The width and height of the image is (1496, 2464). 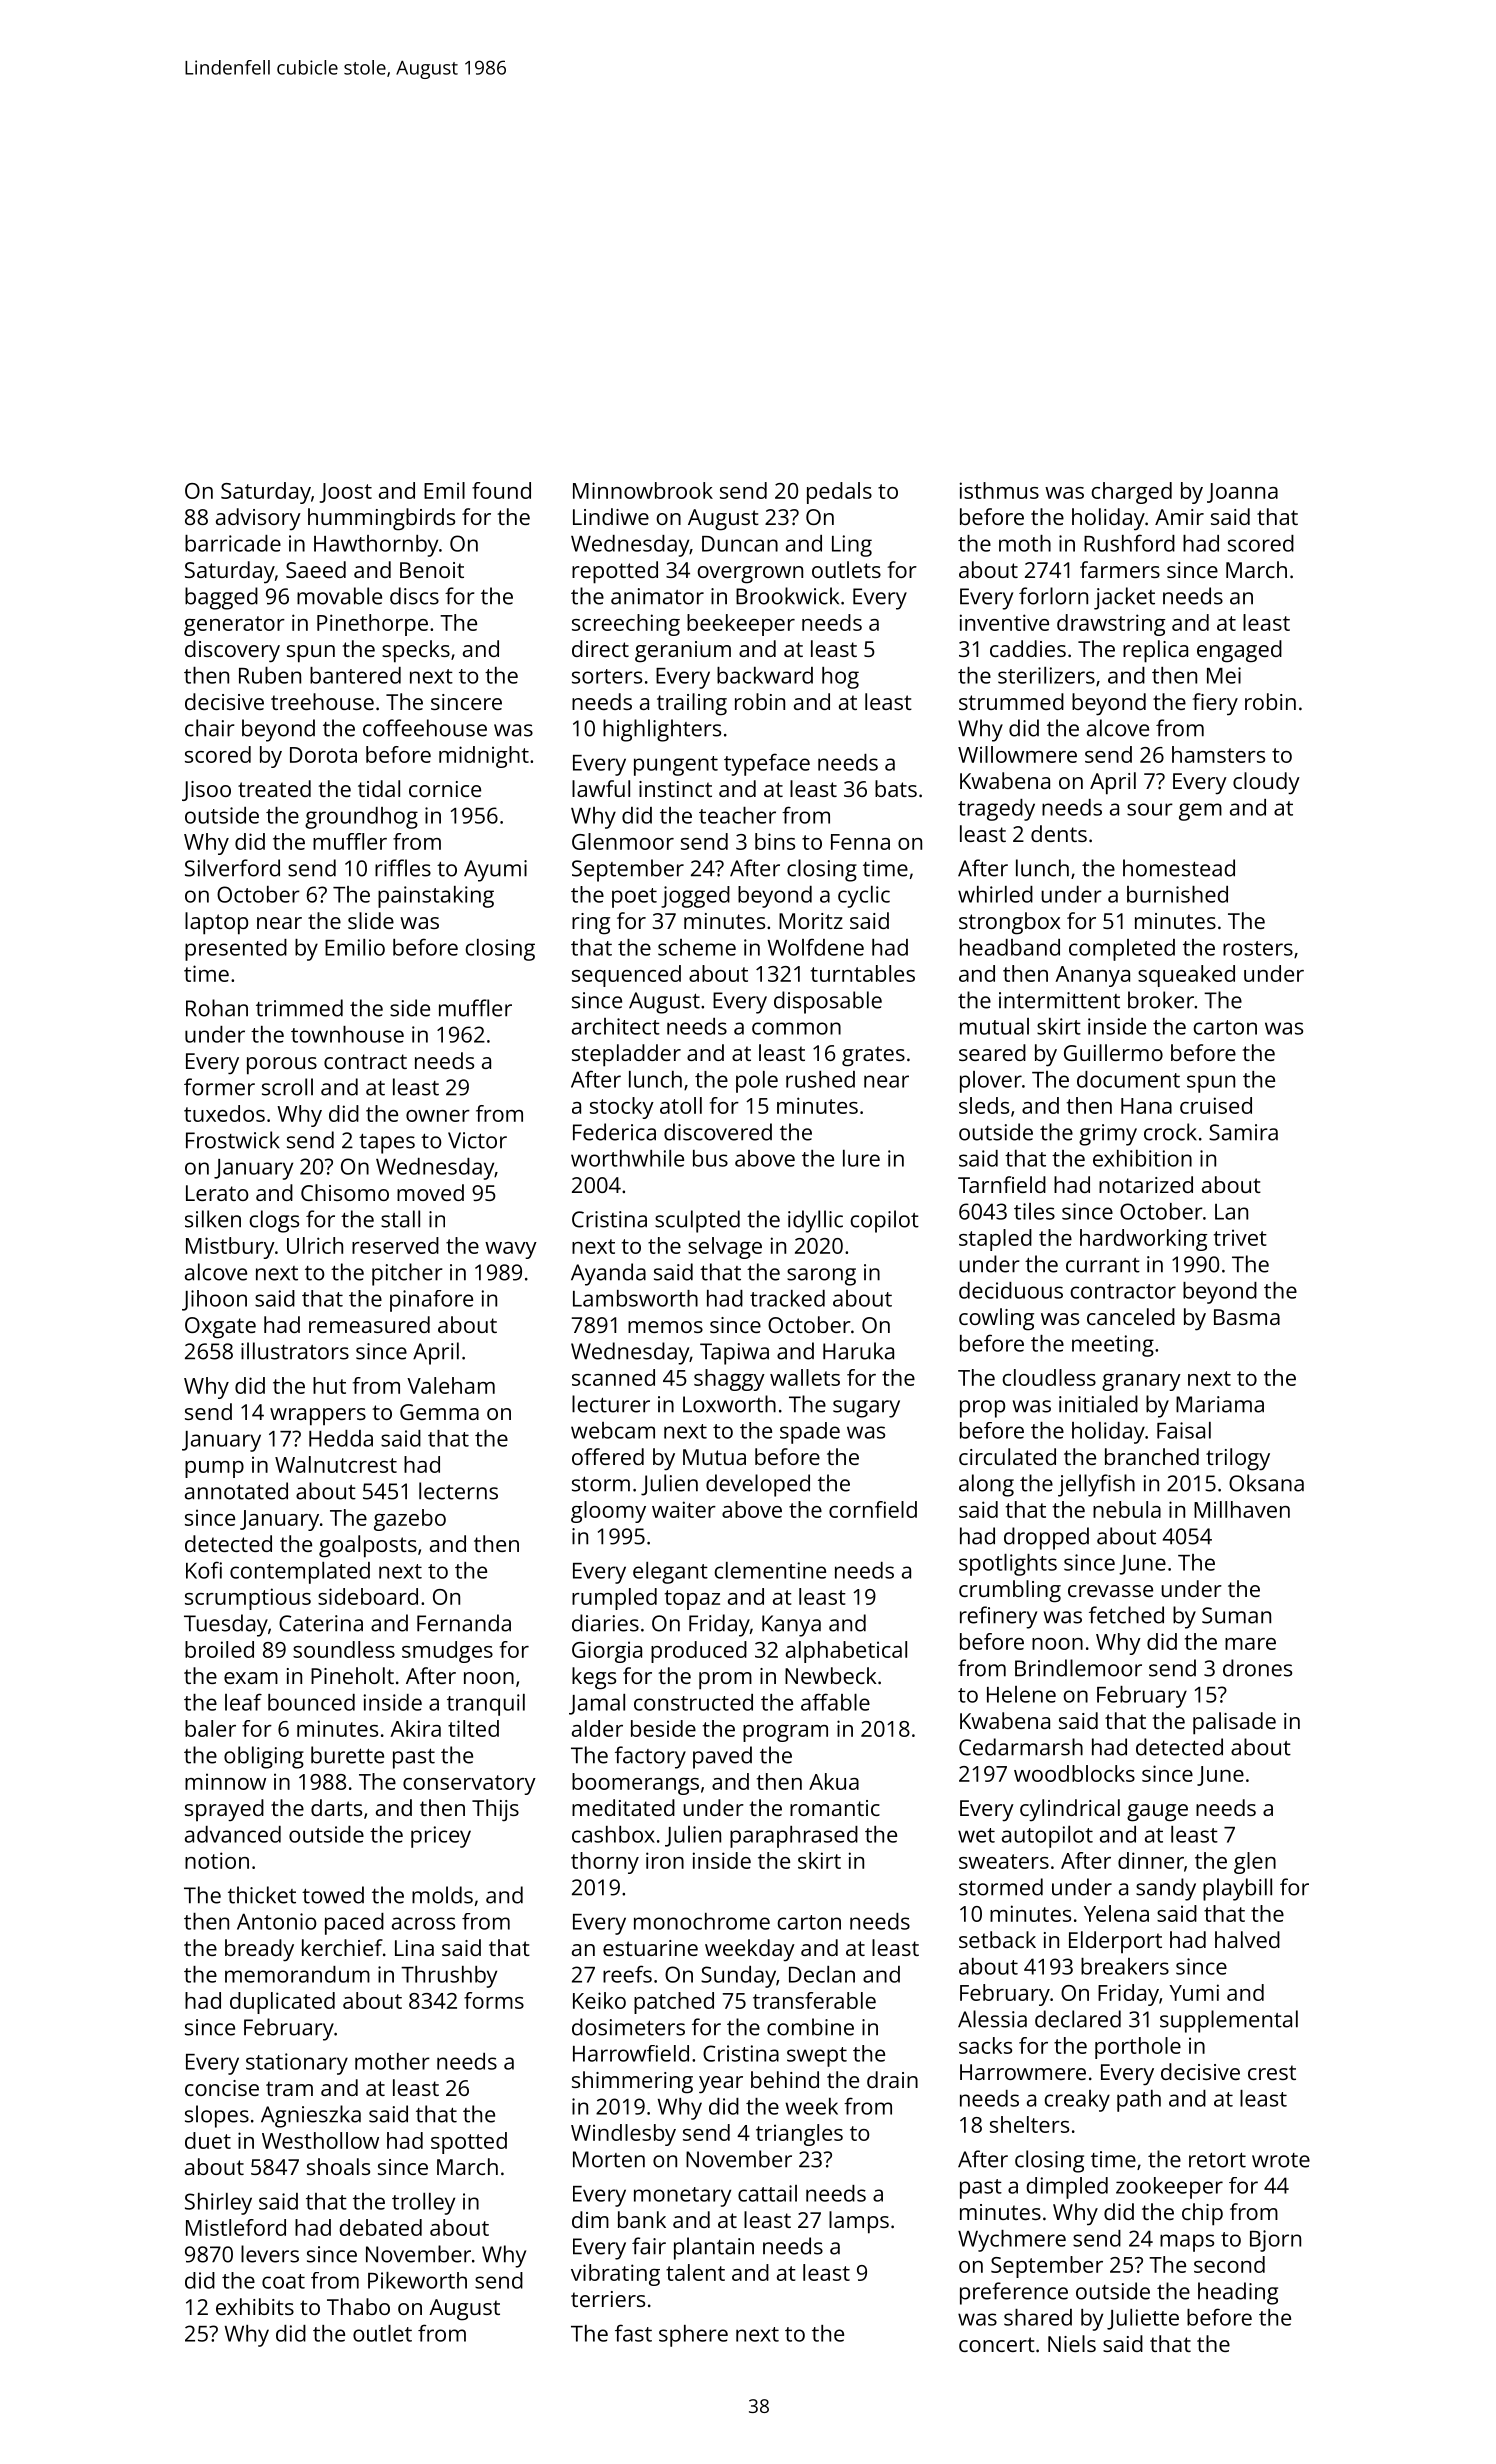 I want to click on Chisomo, so click(x=345, y=1192).
